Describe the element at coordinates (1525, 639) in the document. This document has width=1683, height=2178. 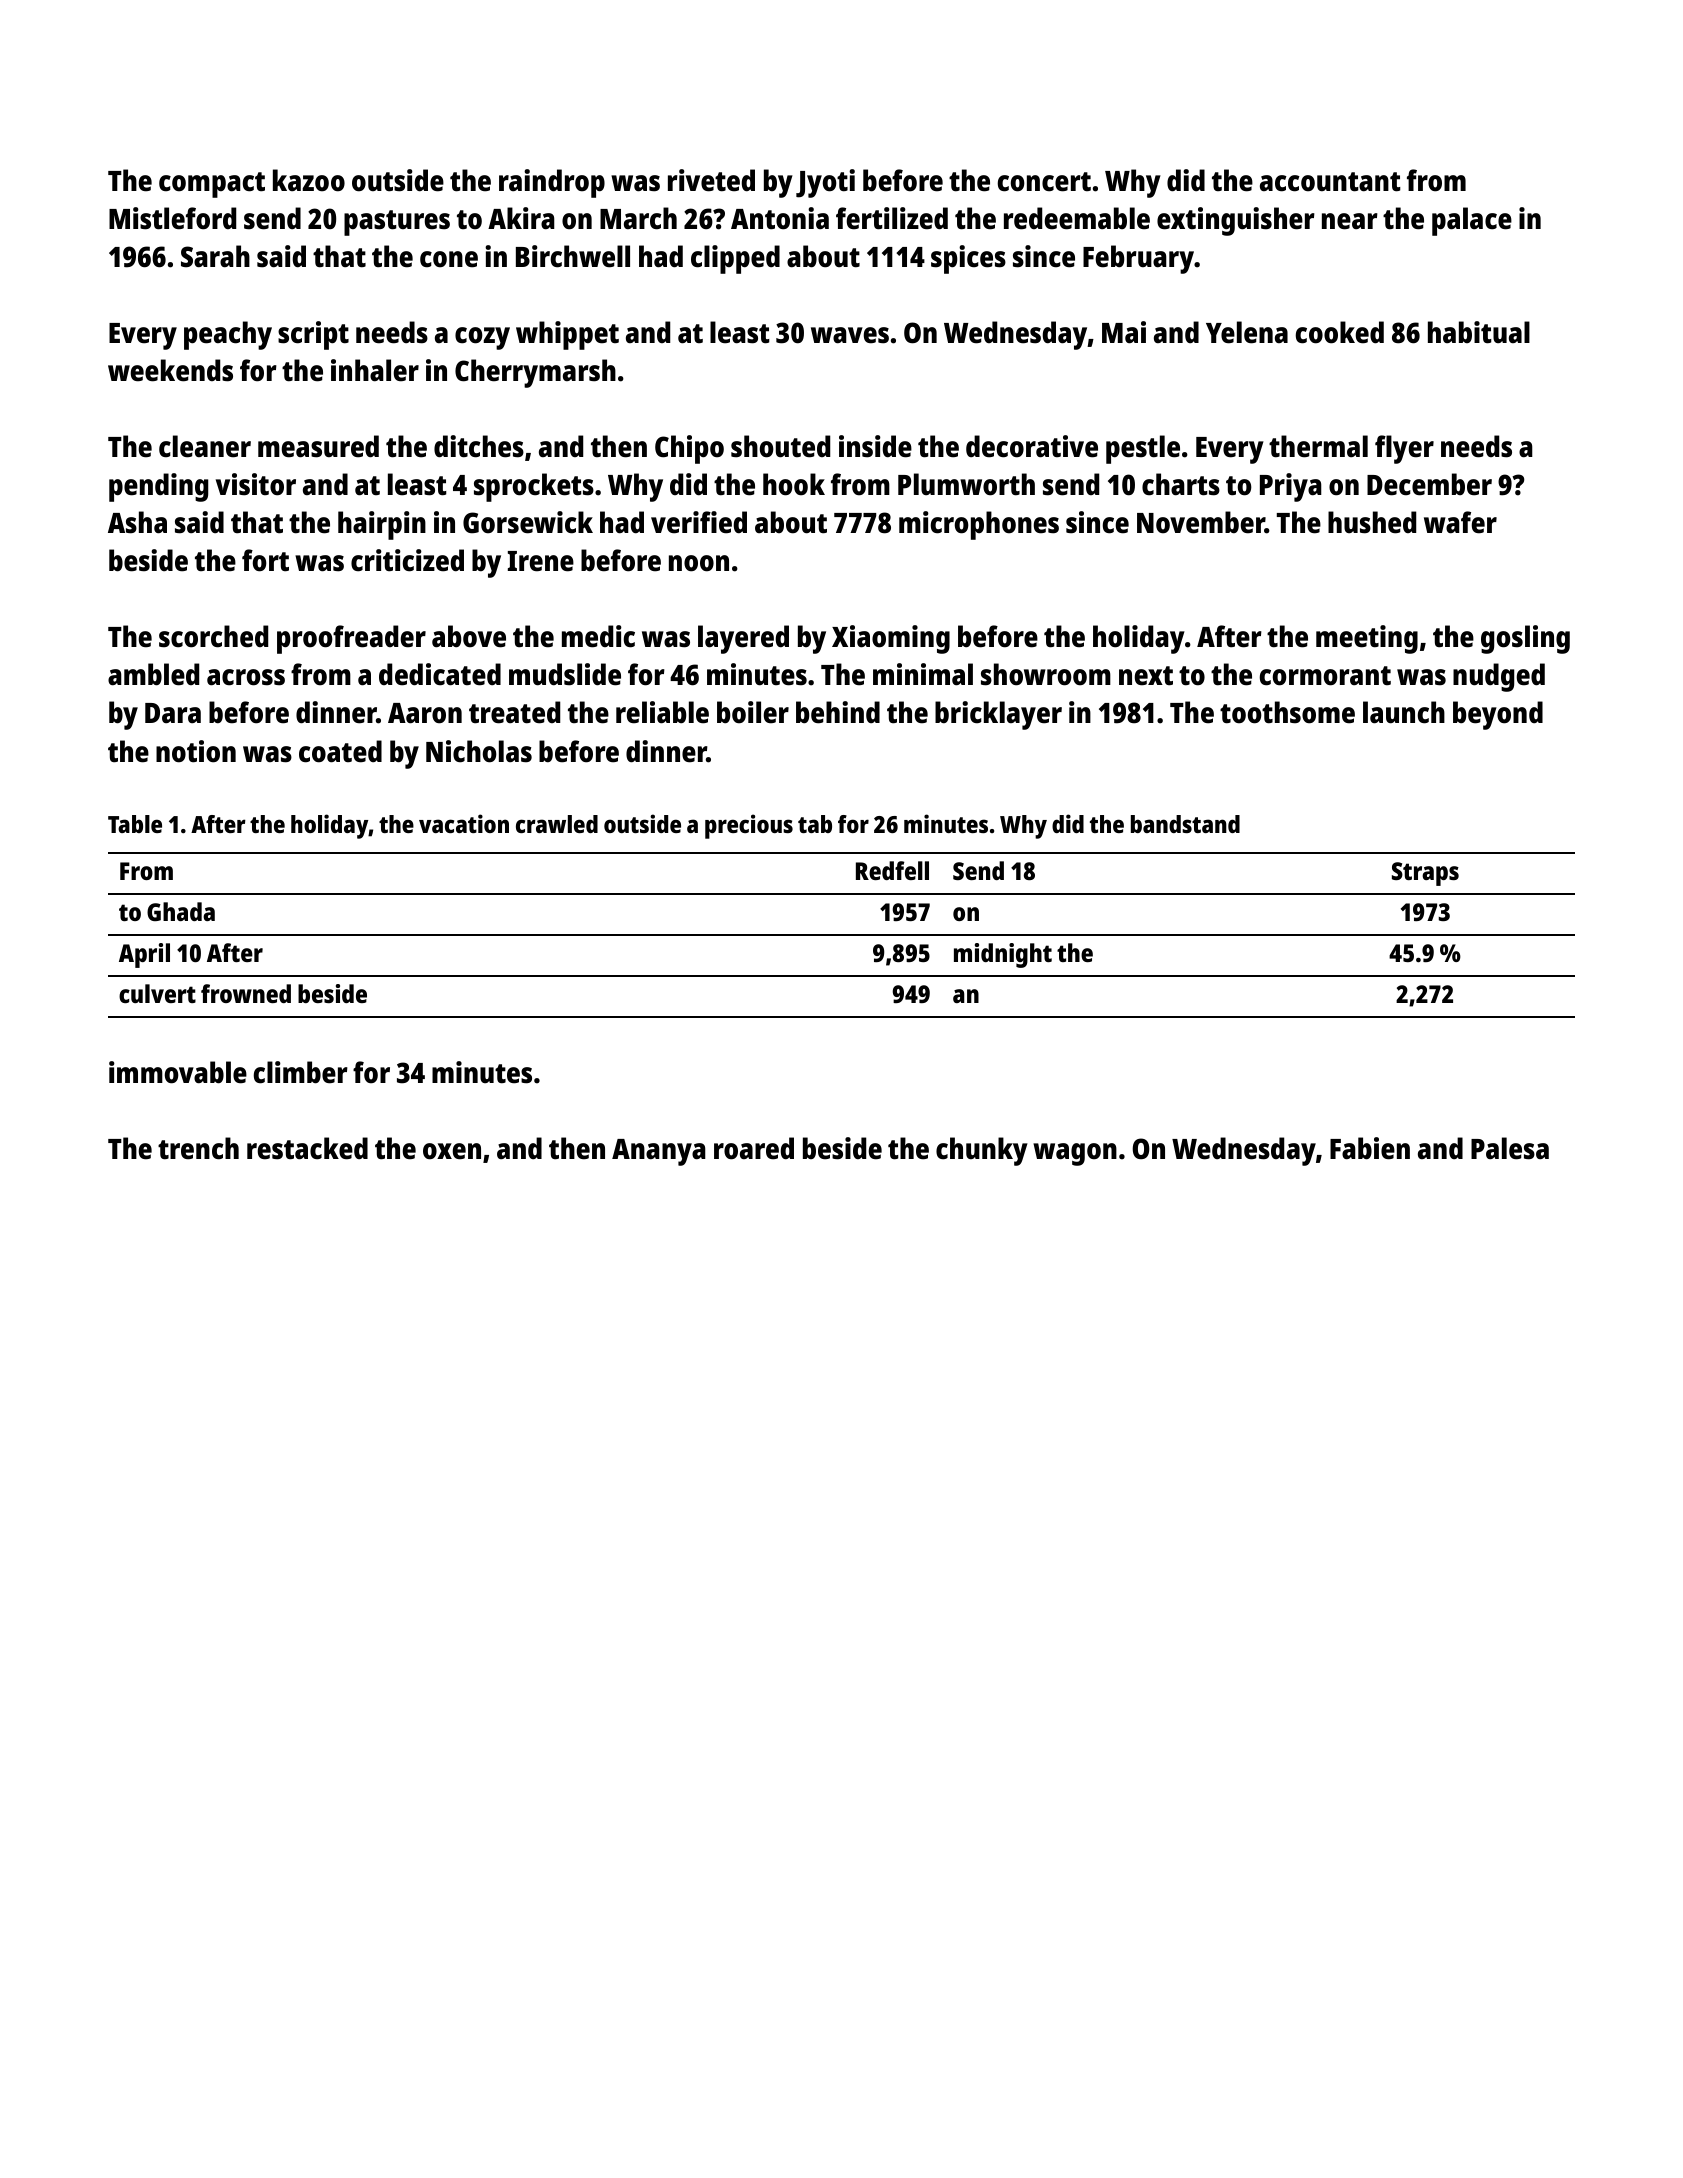
I see `gosling` at that location.
